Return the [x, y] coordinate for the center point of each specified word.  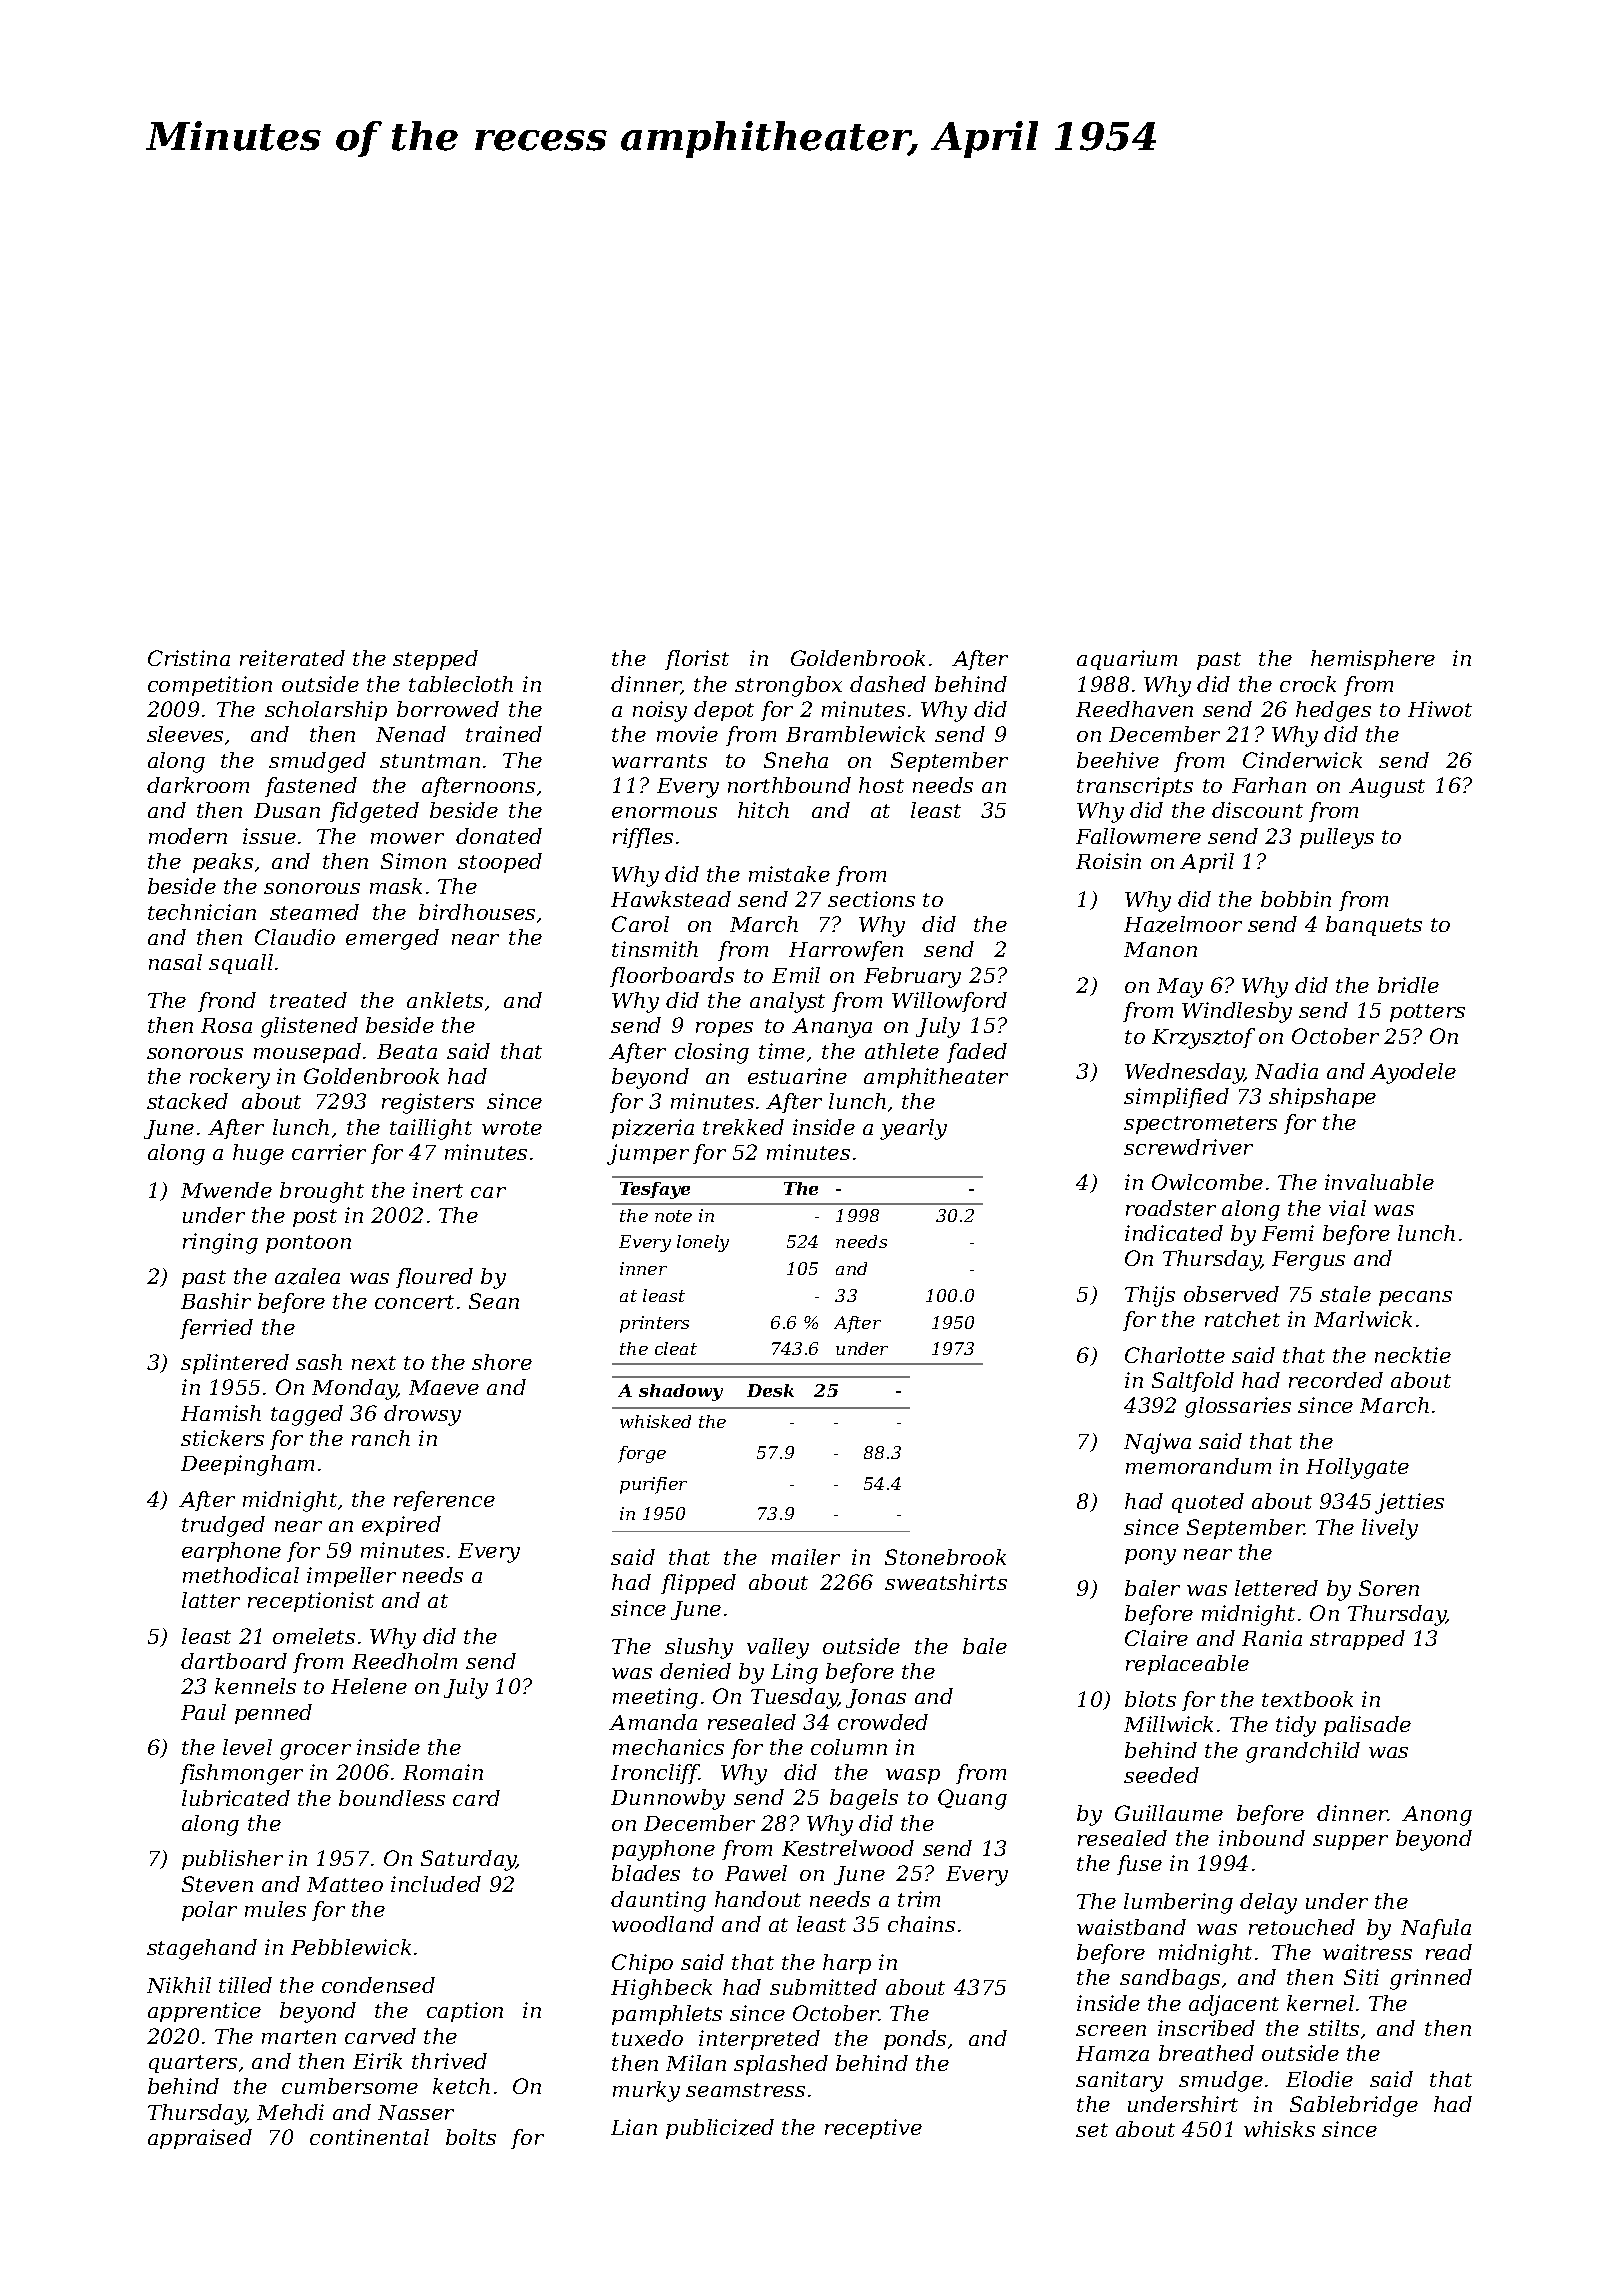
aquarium [1127, 660]
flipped [698, 1584]
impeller [351, 1577]
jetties [1409, 1503]
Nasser [416, 2112]
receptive [873, 2129]
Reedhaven [1134, 709]
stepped [435, 660]
